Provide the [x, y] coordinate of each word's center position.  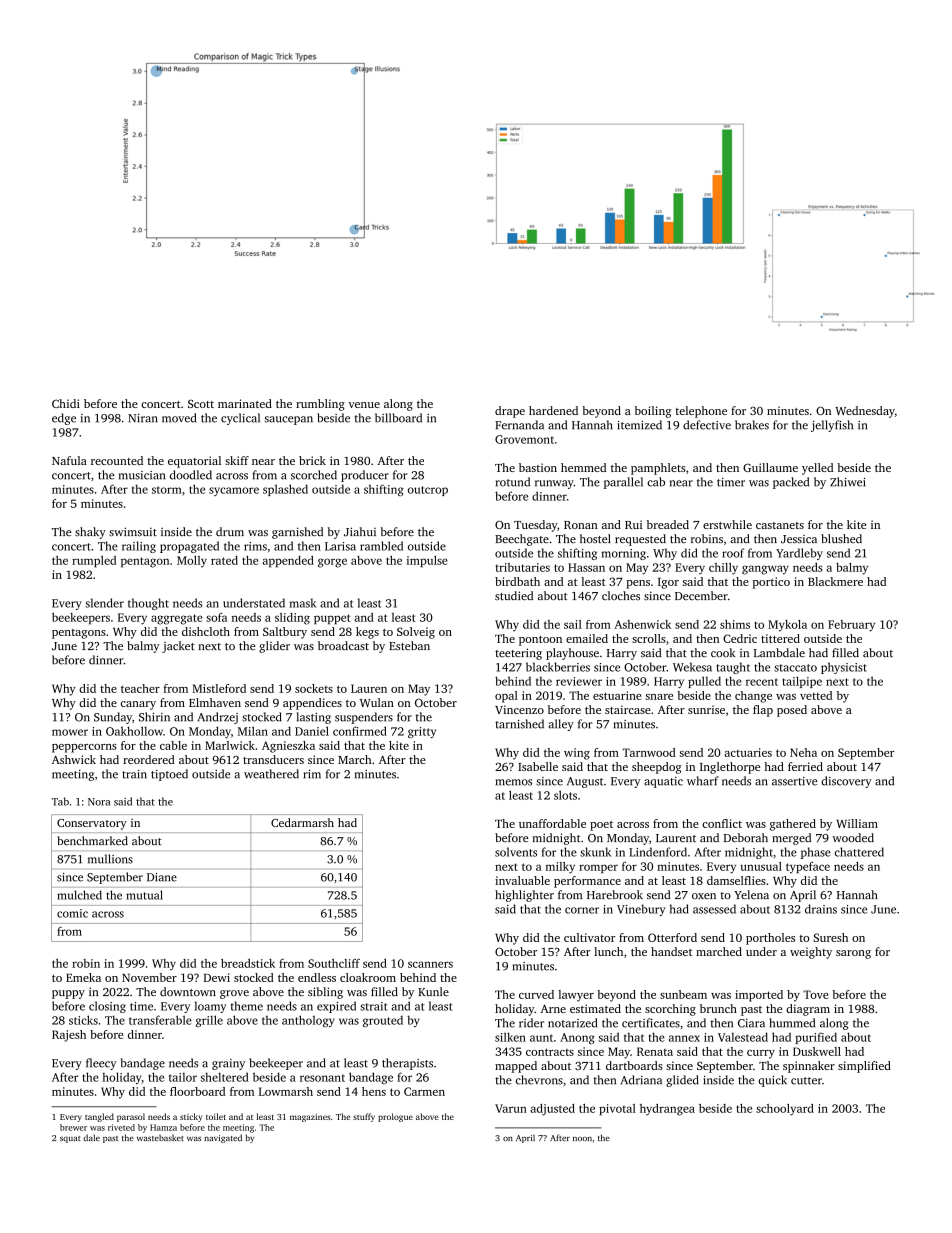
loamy [210, 1007]
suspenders [364, 718]
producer [365, 476]
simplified [864, 1067]
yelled [817, 469]
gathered [793, 825]
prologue [395, 1117]
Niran [143, 418]
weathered [271, 774]
